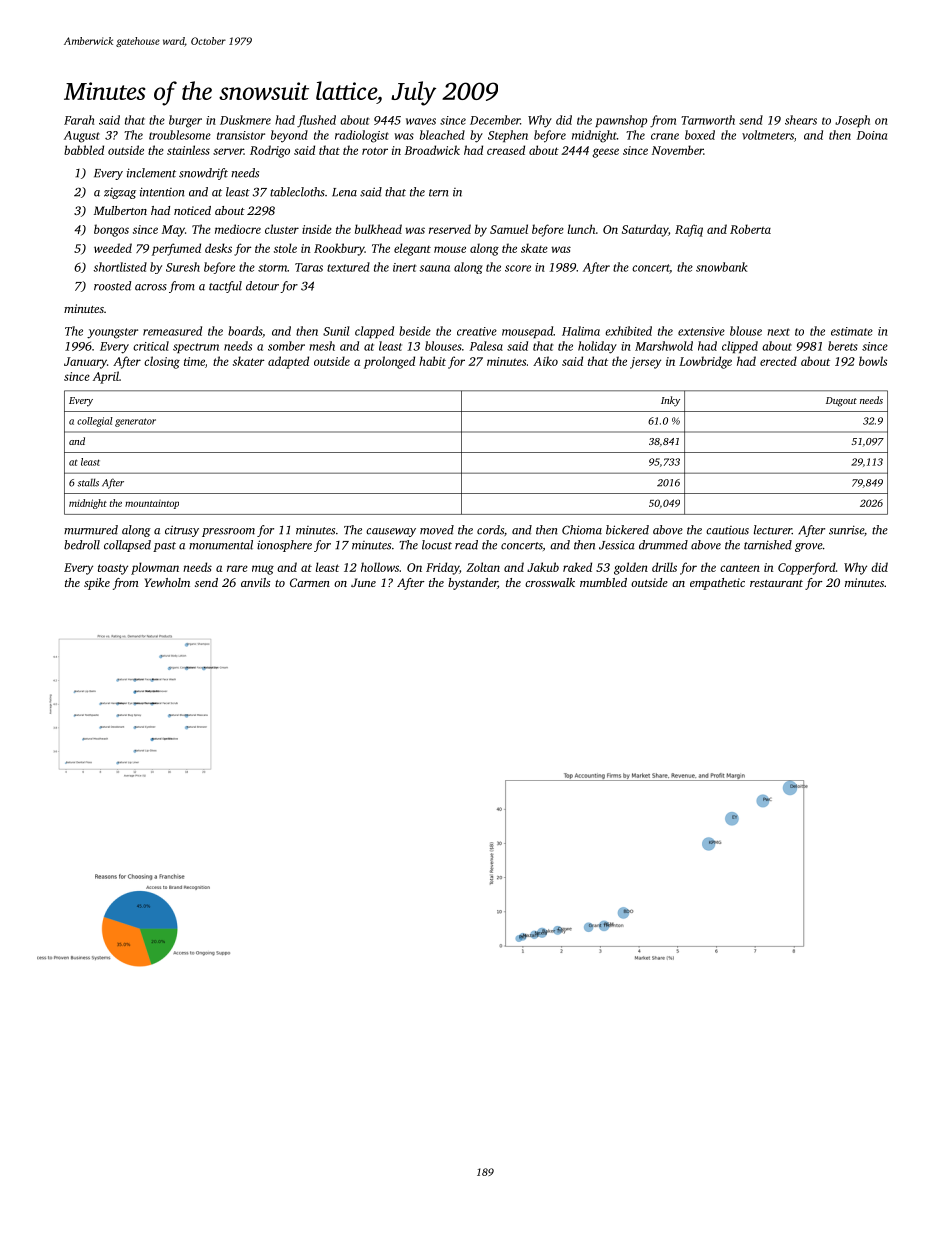  What do you see at coordinates (167, 582) in the screenshot?
I see `Yewholm` at bounding box center [167, 582].
